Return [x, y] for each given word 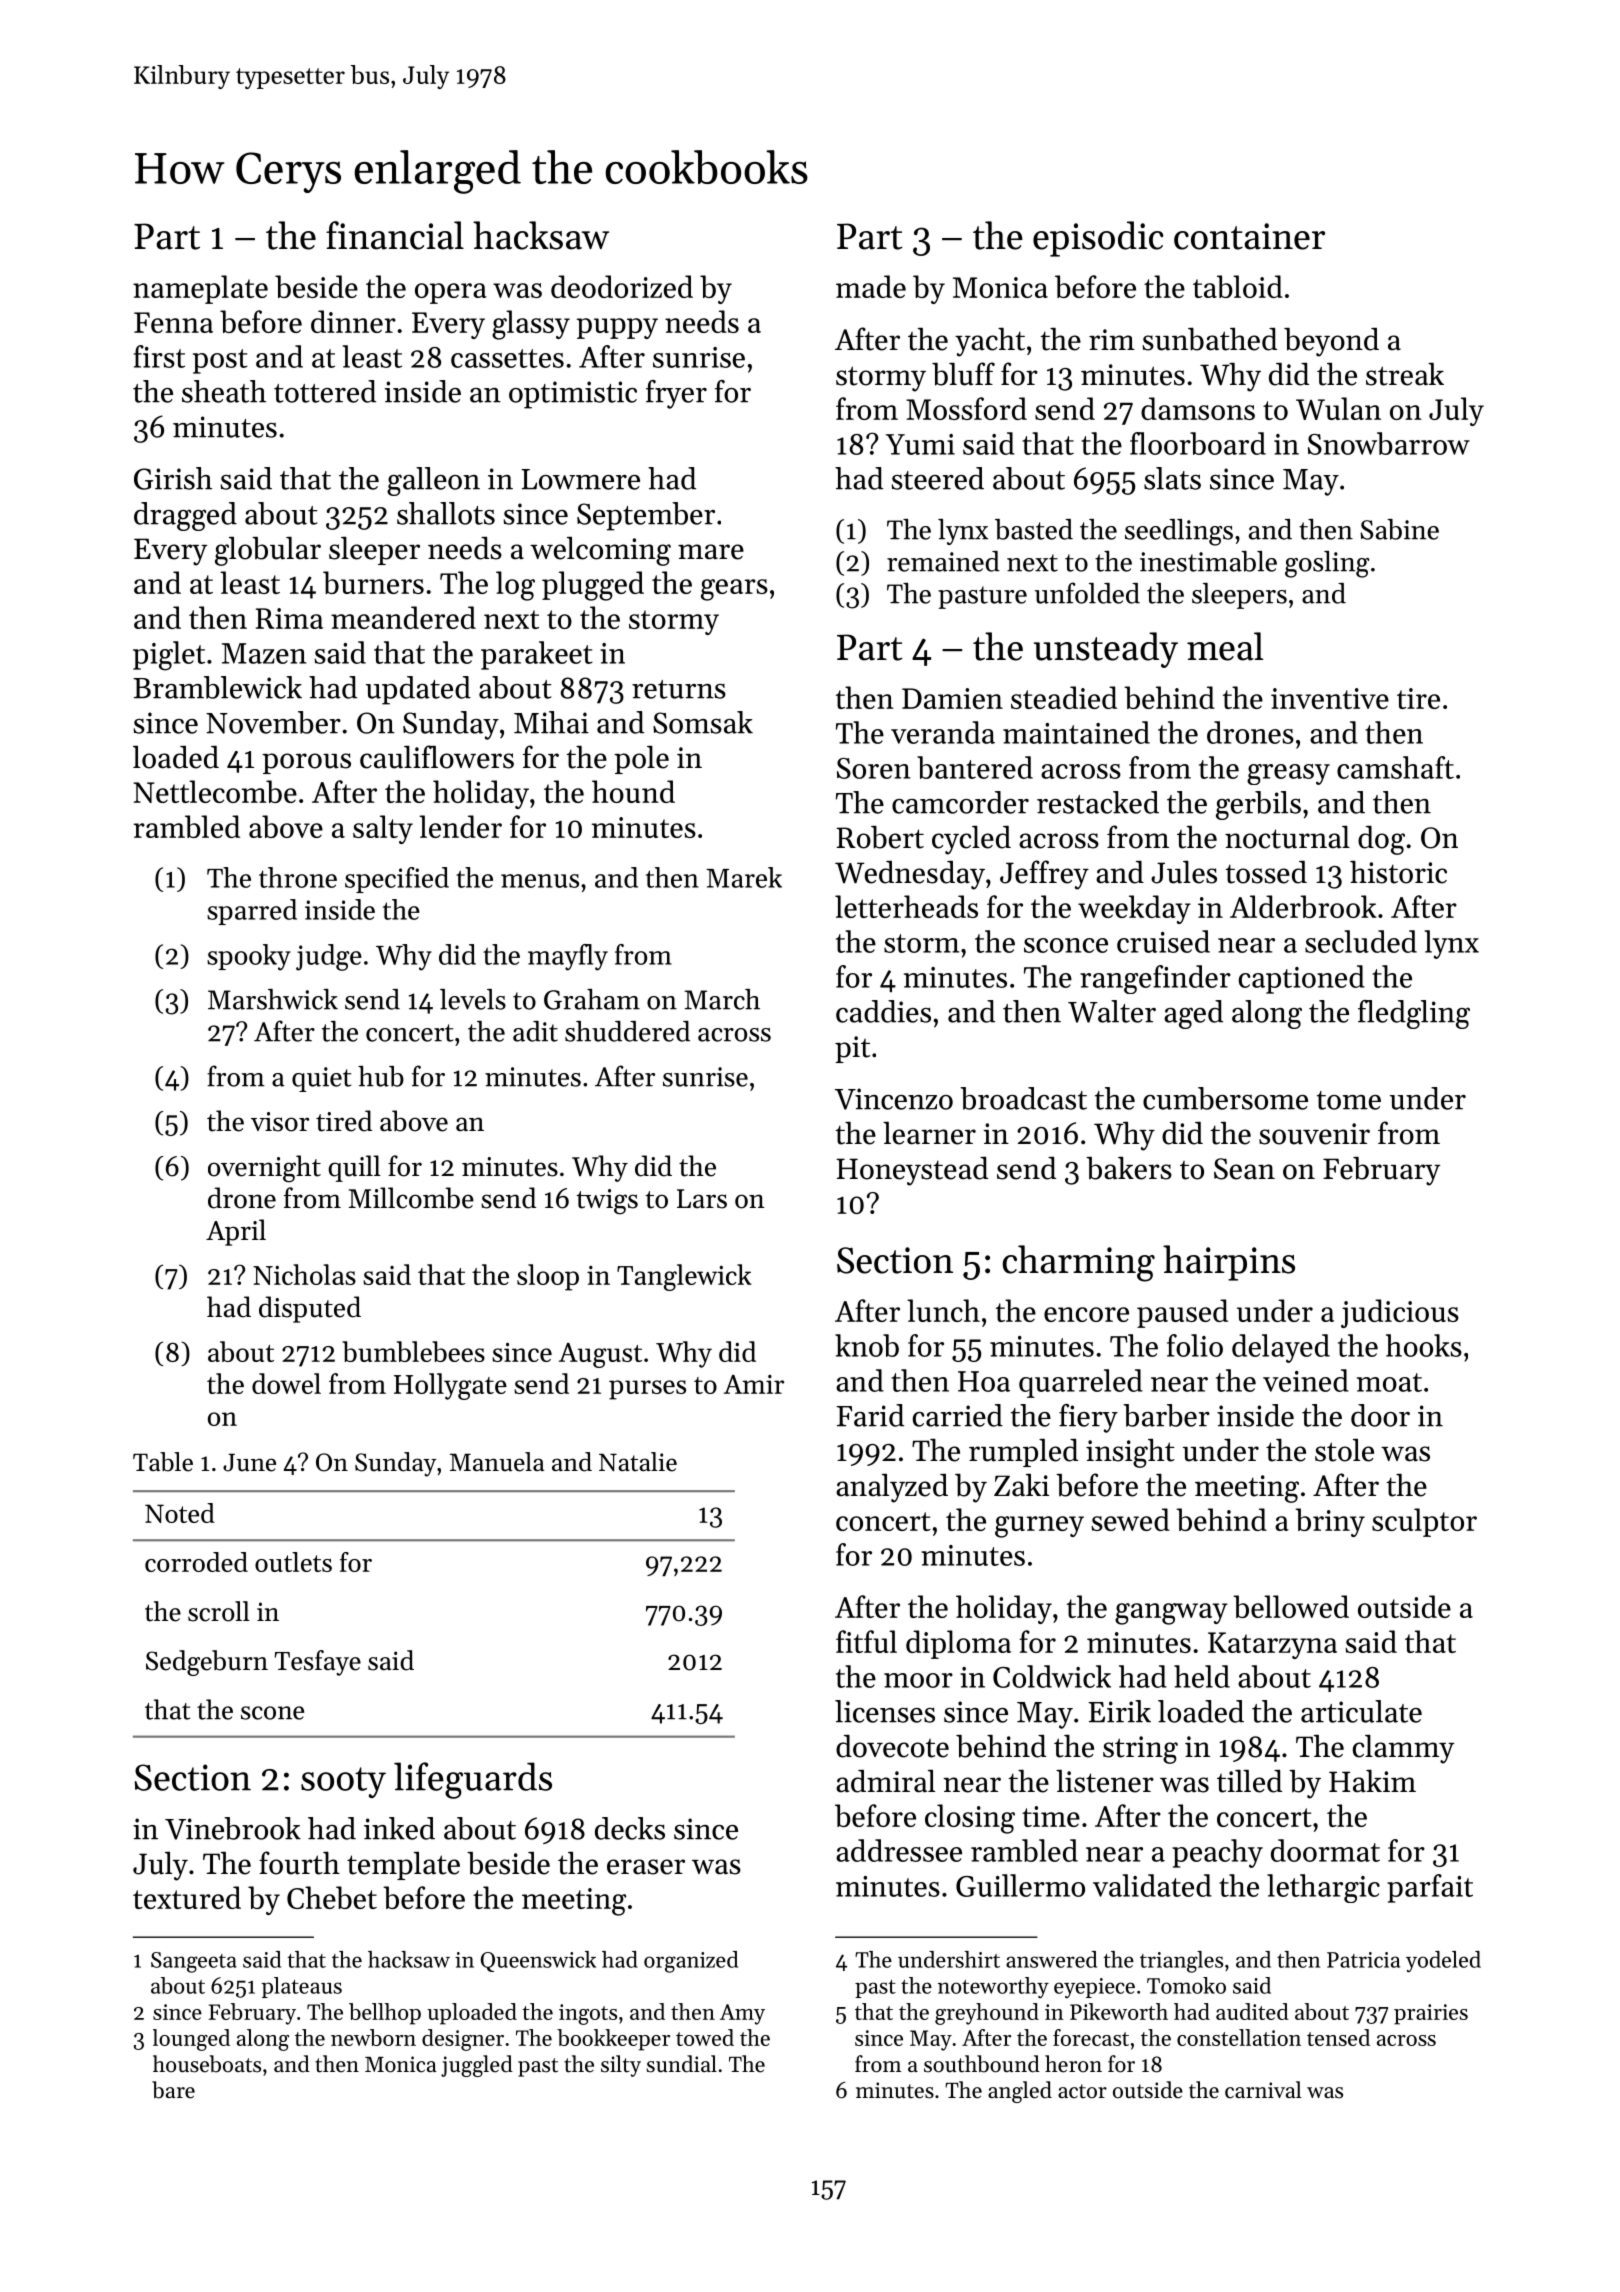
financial [395, 235]
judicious [1400, 1313]
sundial [682, 2064]
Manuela [497, 1462]
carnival [1263, 2090]
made [871, 286]
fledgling [1414, 1014]
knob [867, 1345]
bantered [975, 767]
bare [173, 2090]
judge [329, 957]
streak [1405, 374]
